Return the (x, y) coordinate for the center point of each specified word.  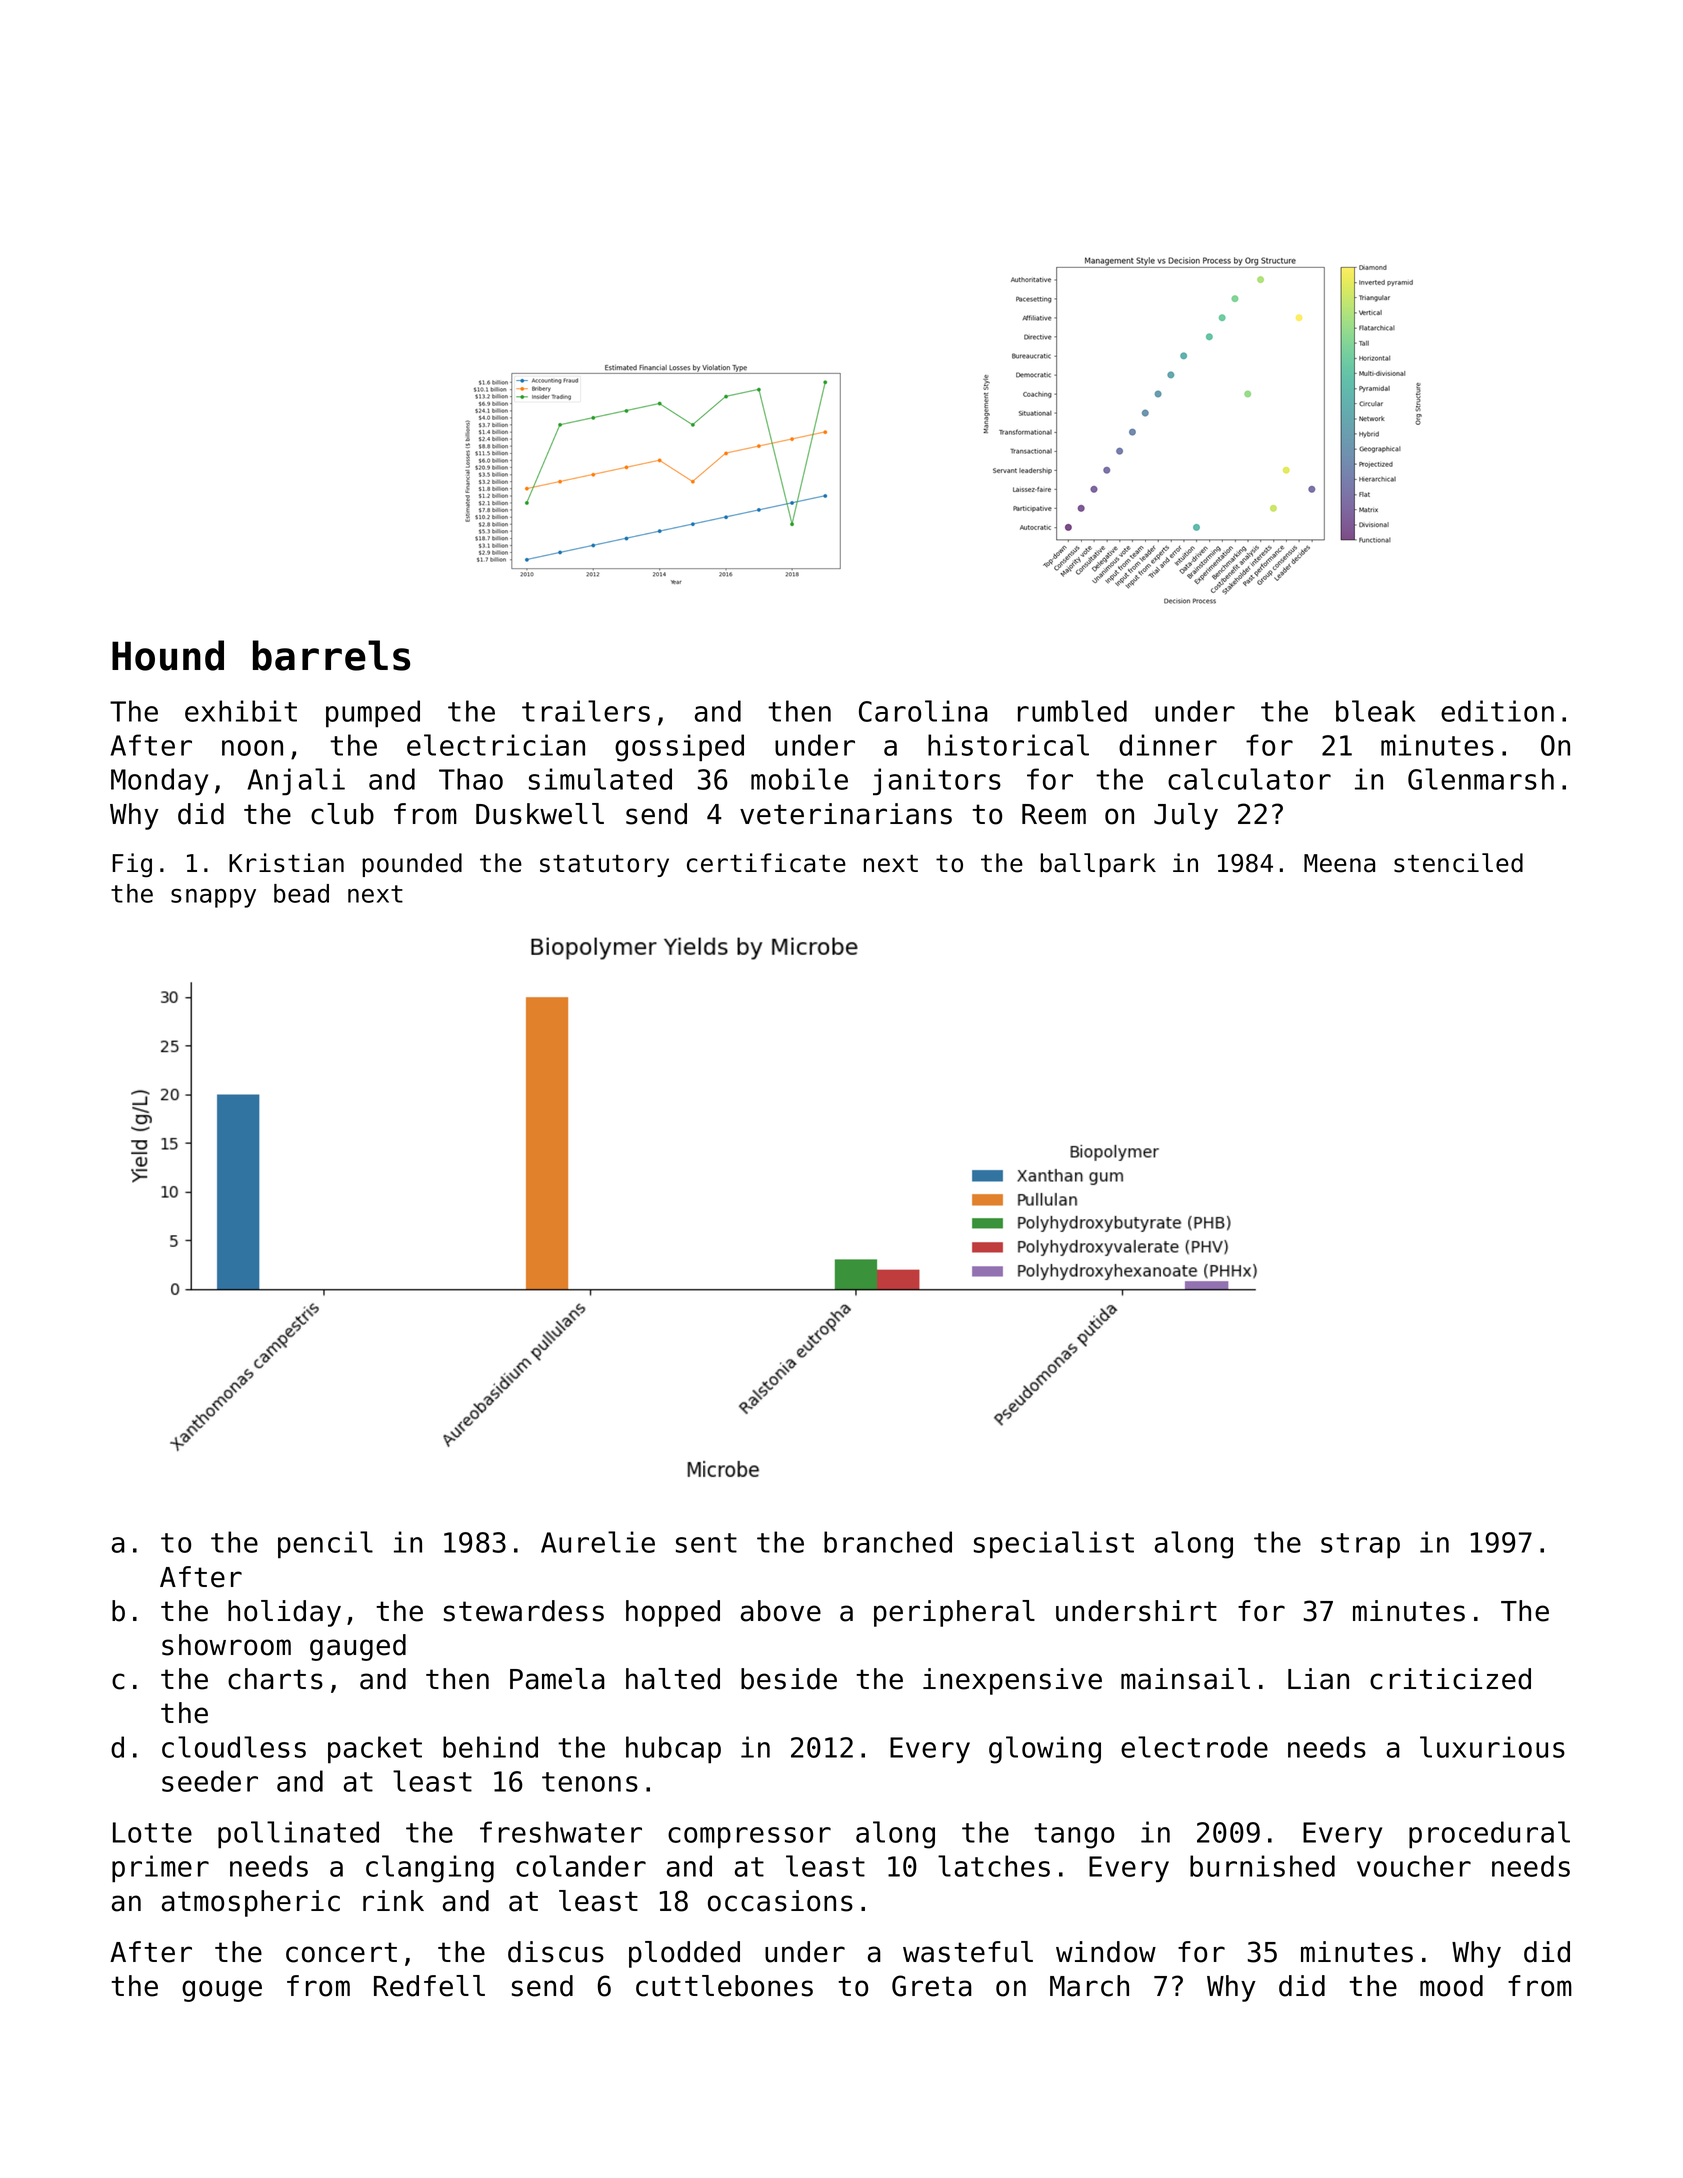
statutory (604, 866)
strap (1360, 1546)
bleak (1375, 711)
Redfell (429, 1986)
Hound (168, 655)
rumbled (1072, 711)
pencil (325, 1545)
